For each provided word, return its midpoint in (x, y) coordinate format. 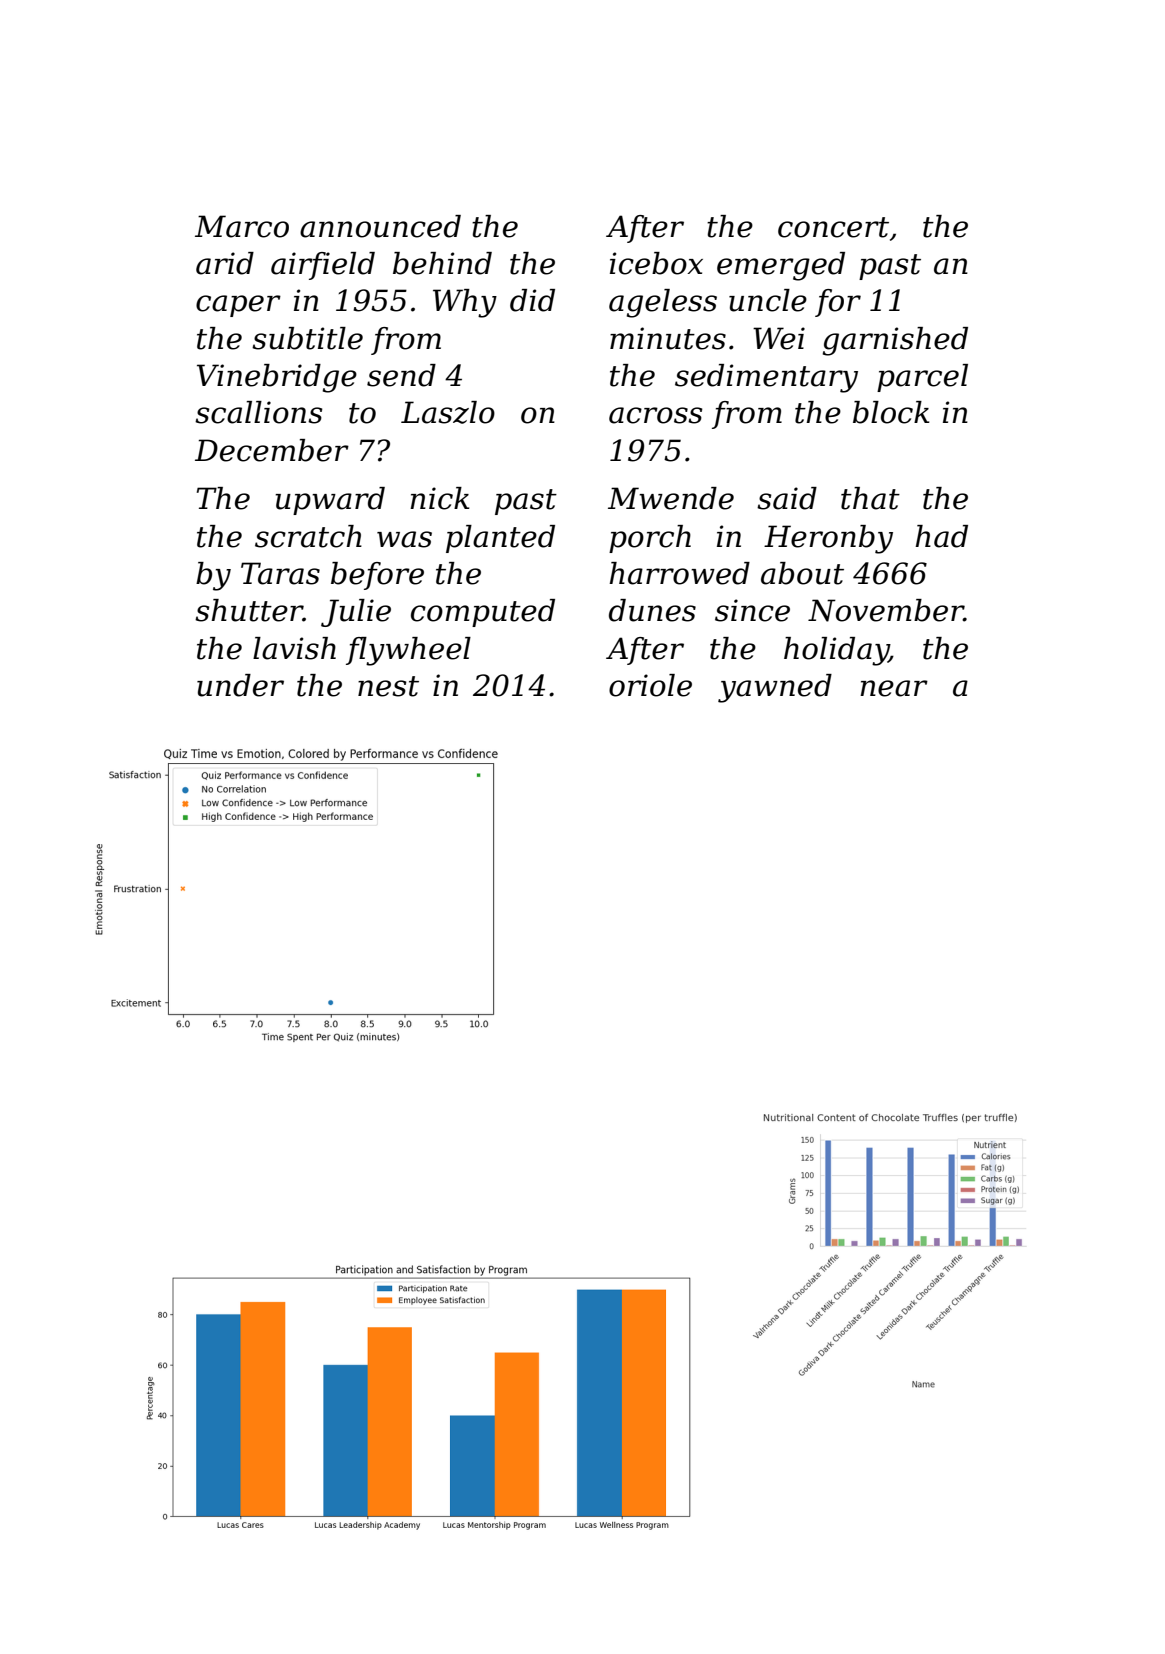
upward (330, 501)
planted (500, 539)
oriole (650, 685)
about (802, 573)
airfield (323, 266)
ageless (663, 303)
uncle (768, 300)
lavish (294, 648)
